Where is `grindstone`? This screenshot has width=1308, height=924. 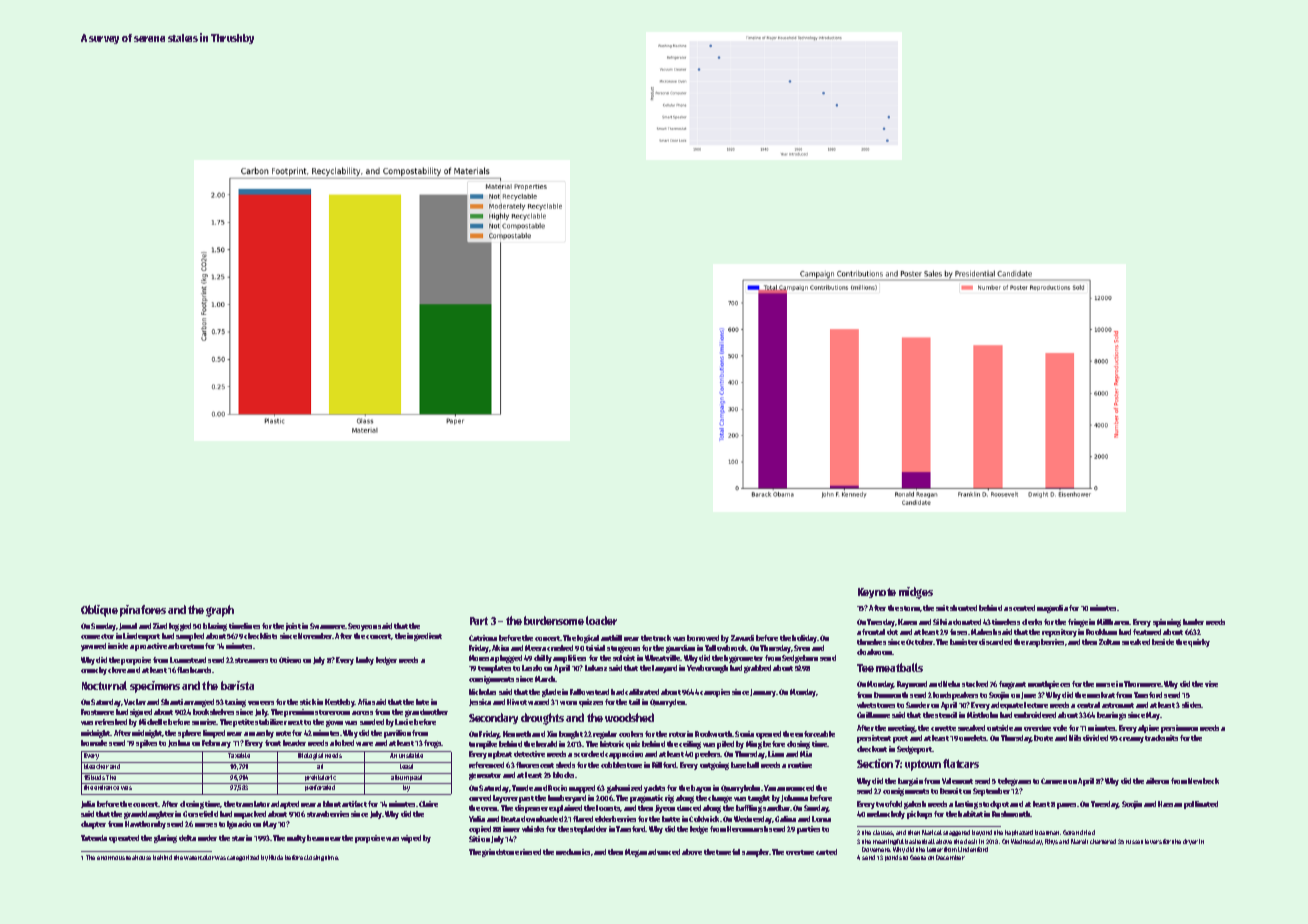
grindstone is located at coordinates (500, 853).
